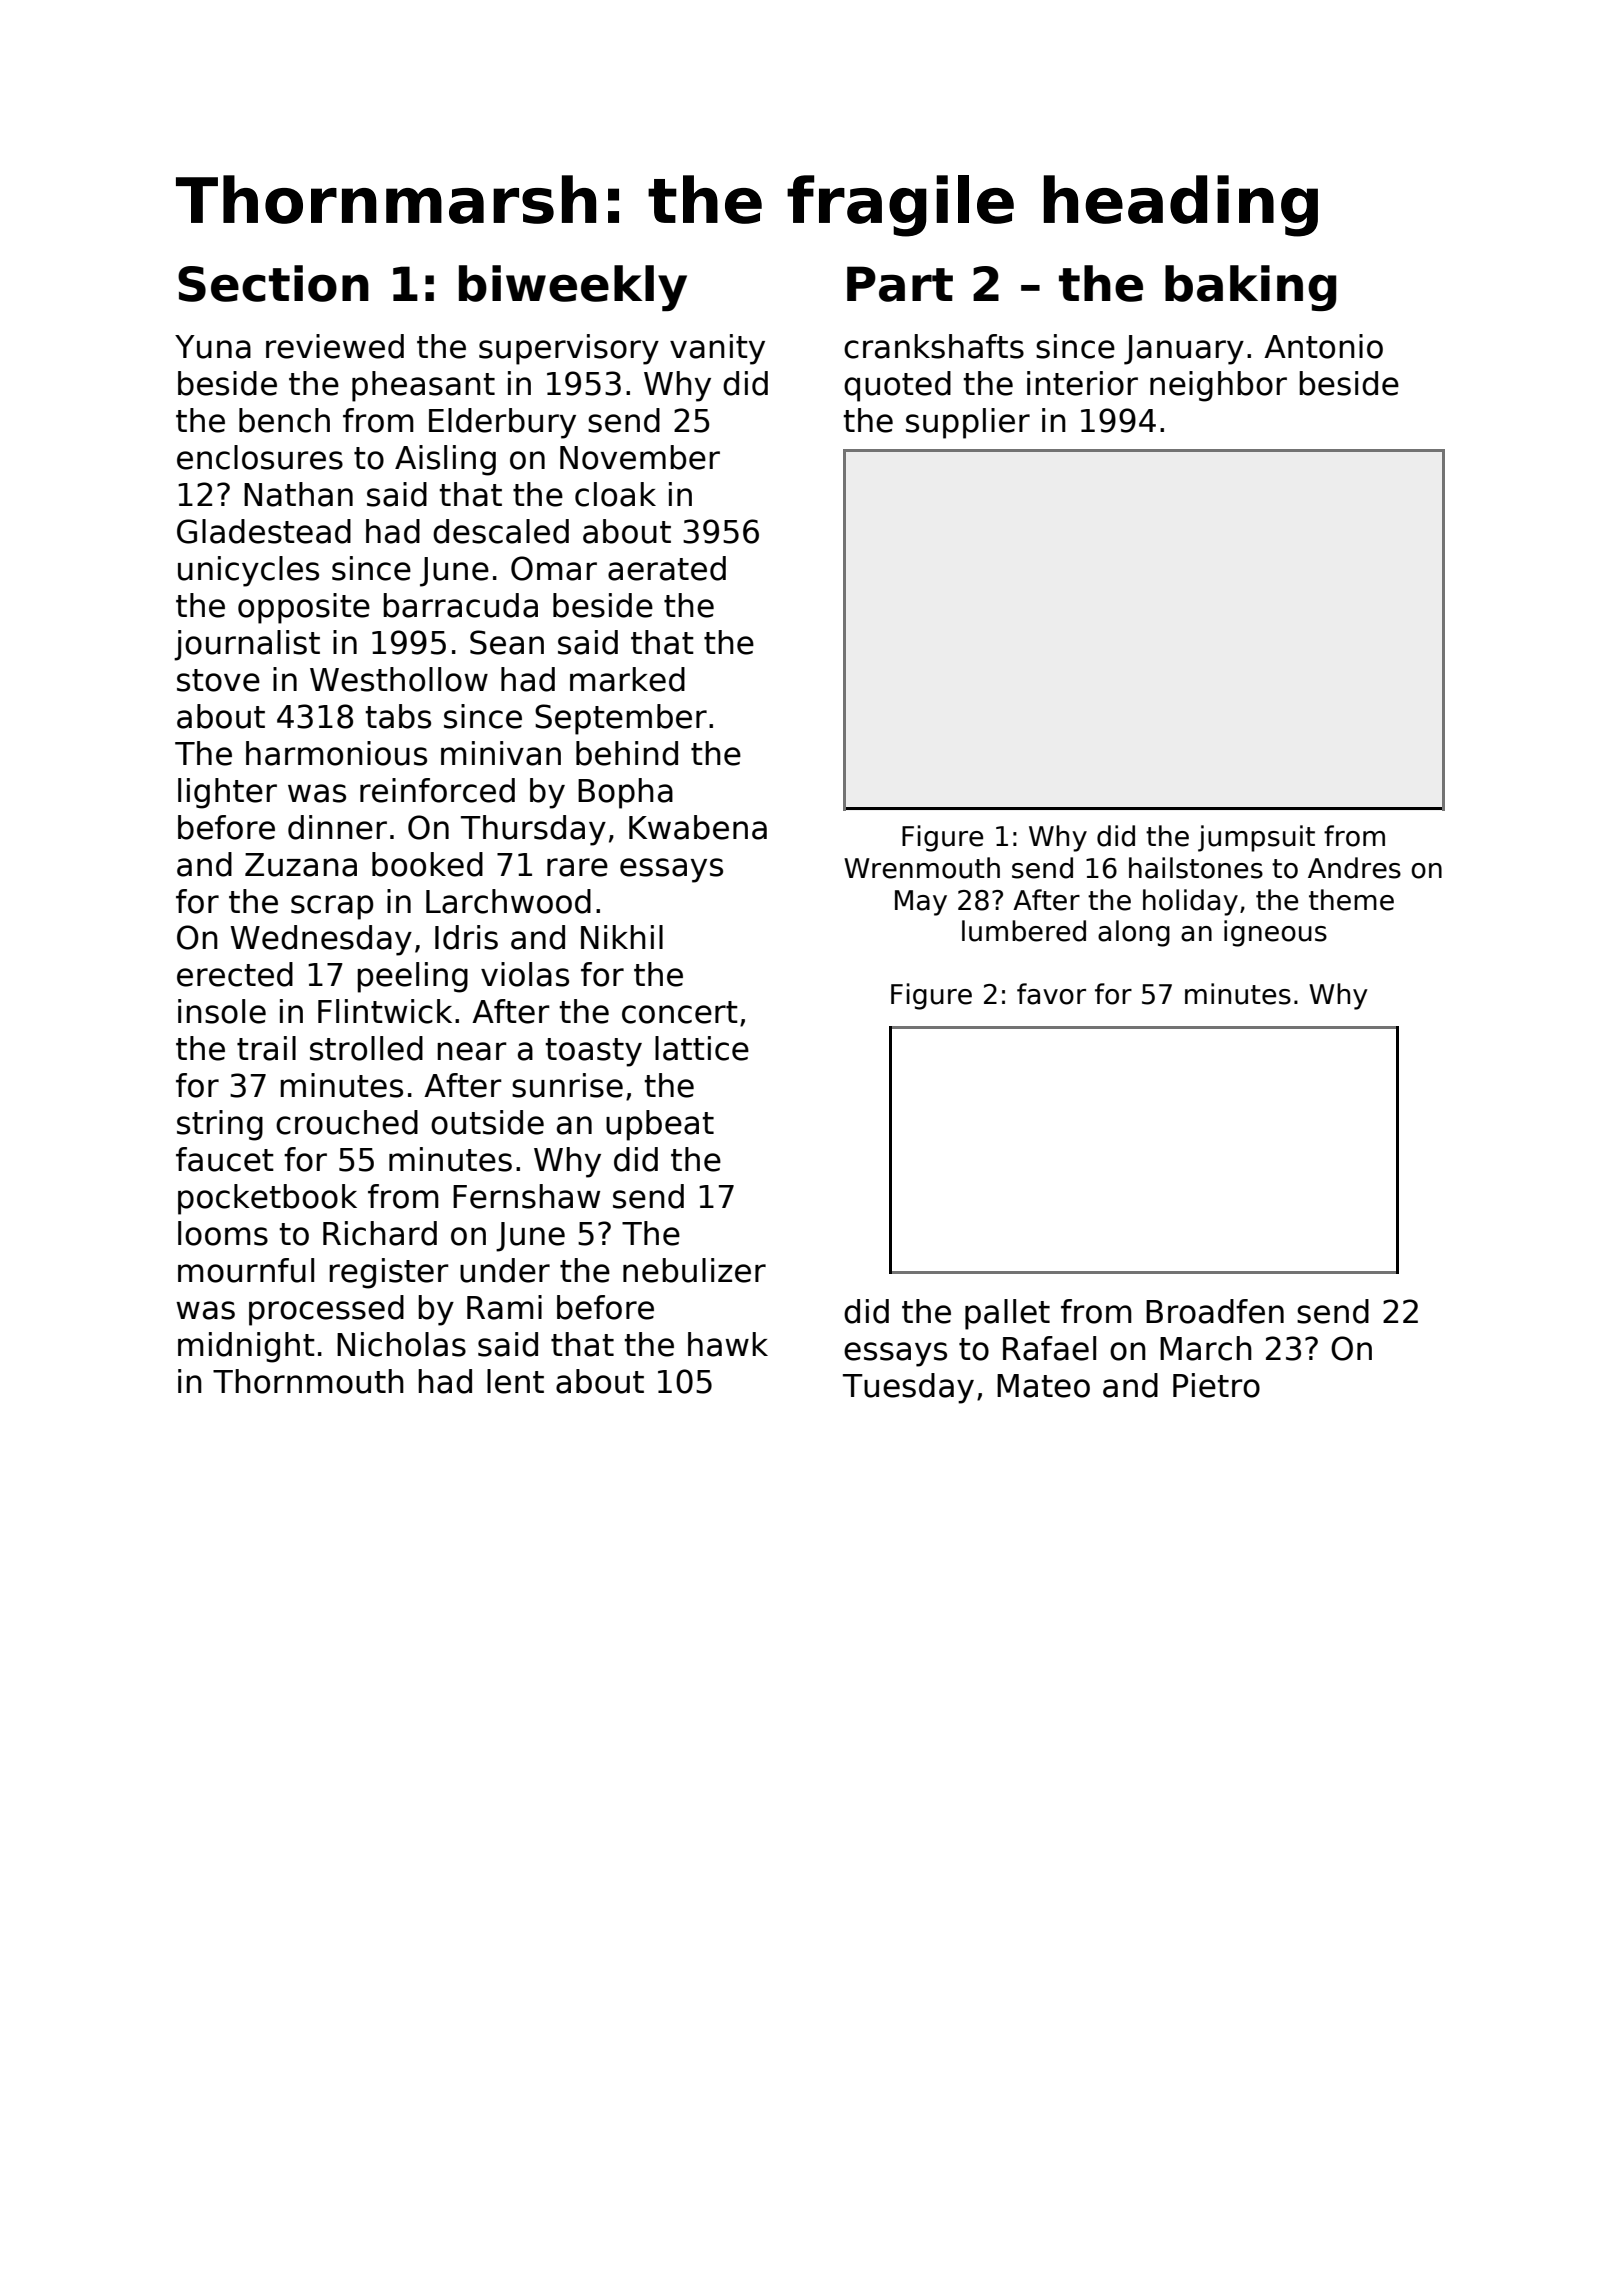 This image has width=1620, height=2292. Describe the element at coordinates (577, 867) in the image. I see `rare` at that location.
